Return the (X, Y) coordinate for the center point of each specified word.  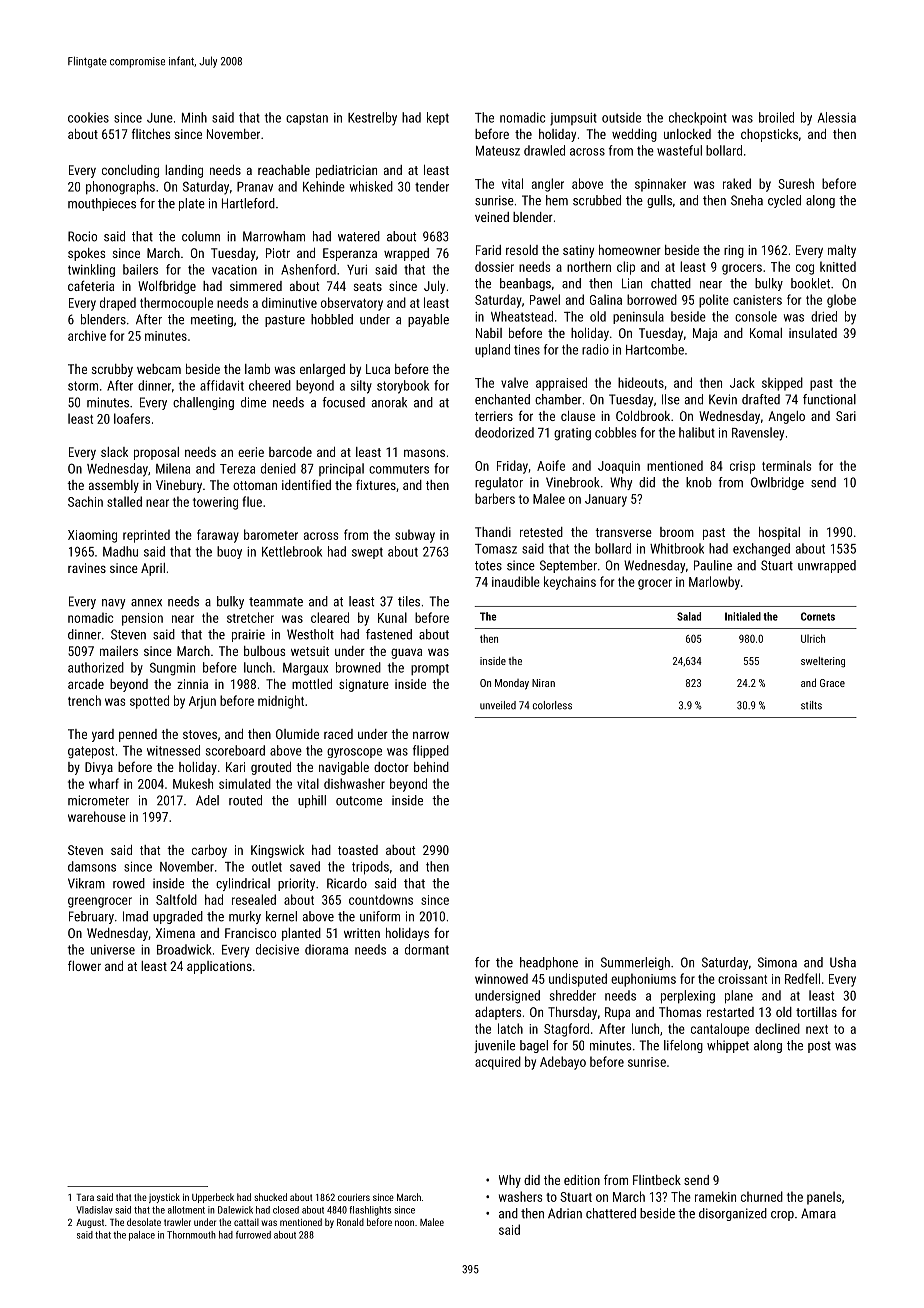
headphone (549, 963)
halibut (697, 432)
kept (438, 118)
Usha (843, 962)
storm (83, 386)
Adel (207, 800)
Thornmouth (191, 1235)
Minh (194, 117)
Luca (378, 369)
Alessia (837, 117)
